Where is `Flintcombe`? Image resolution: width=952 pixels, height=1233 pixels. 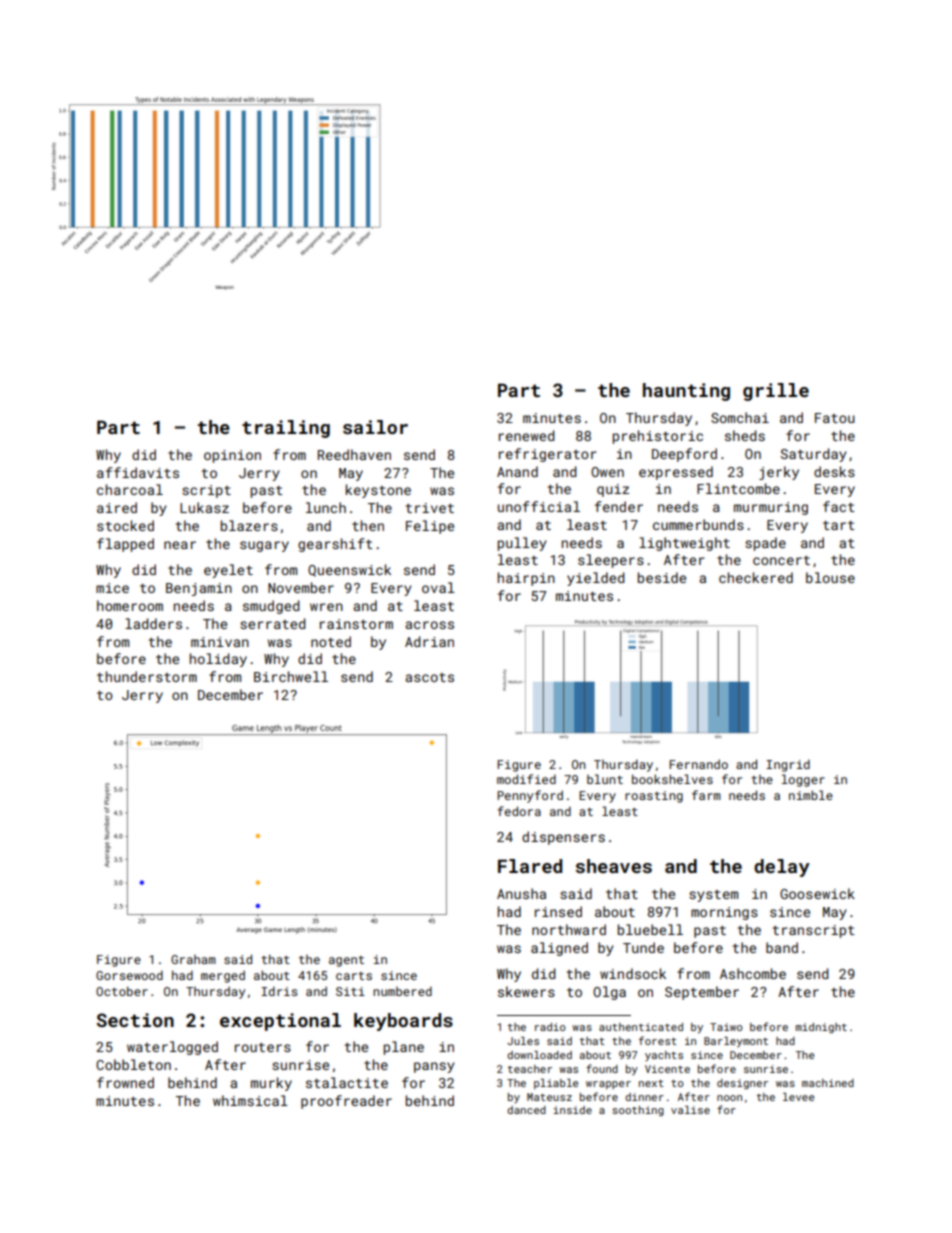 Flintcombe is located at coordinates (738, 488).
